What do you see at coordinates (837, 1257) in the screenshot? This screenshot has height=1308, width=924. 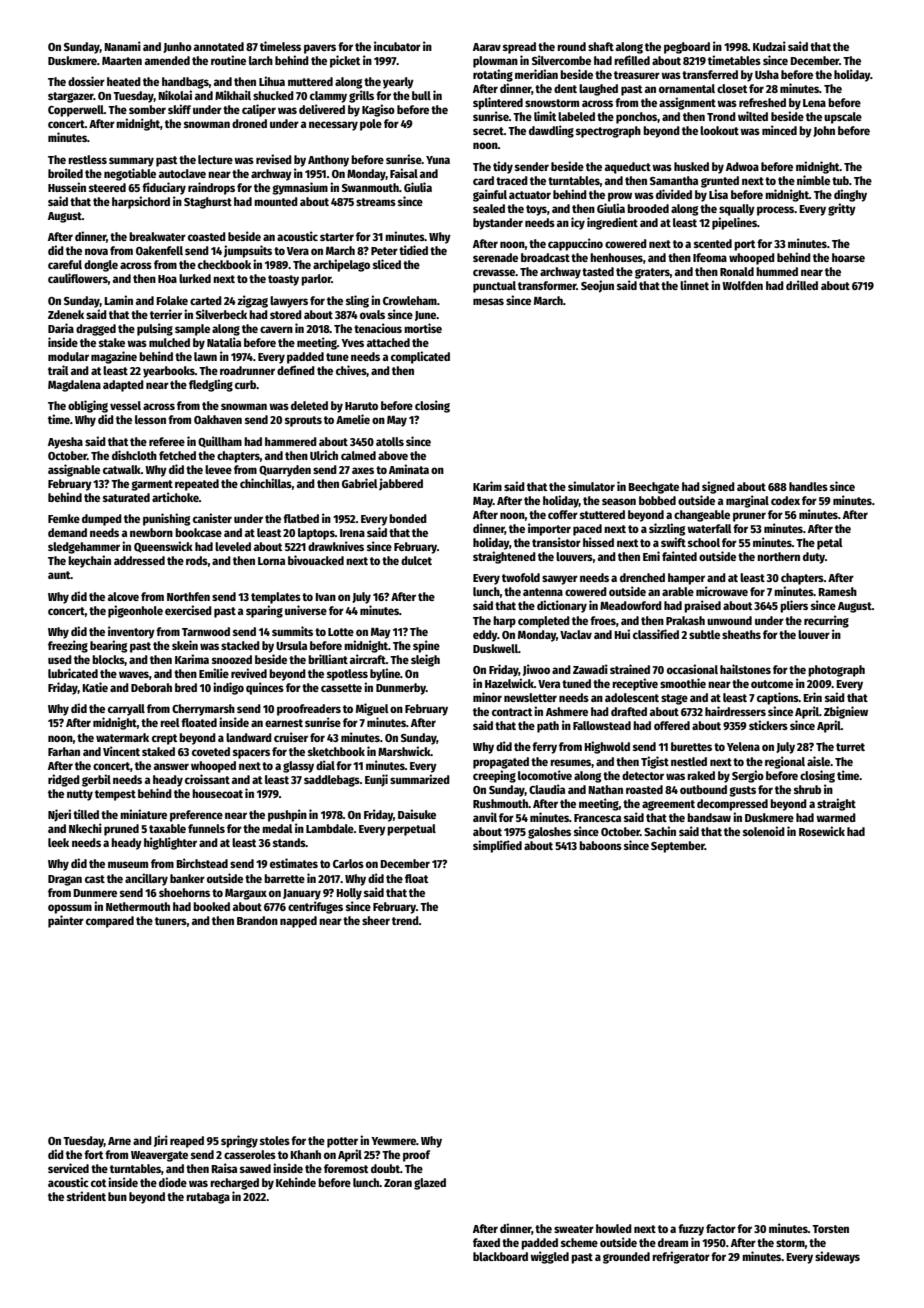 I see `sideways` at bounding box center [837, 1257].
